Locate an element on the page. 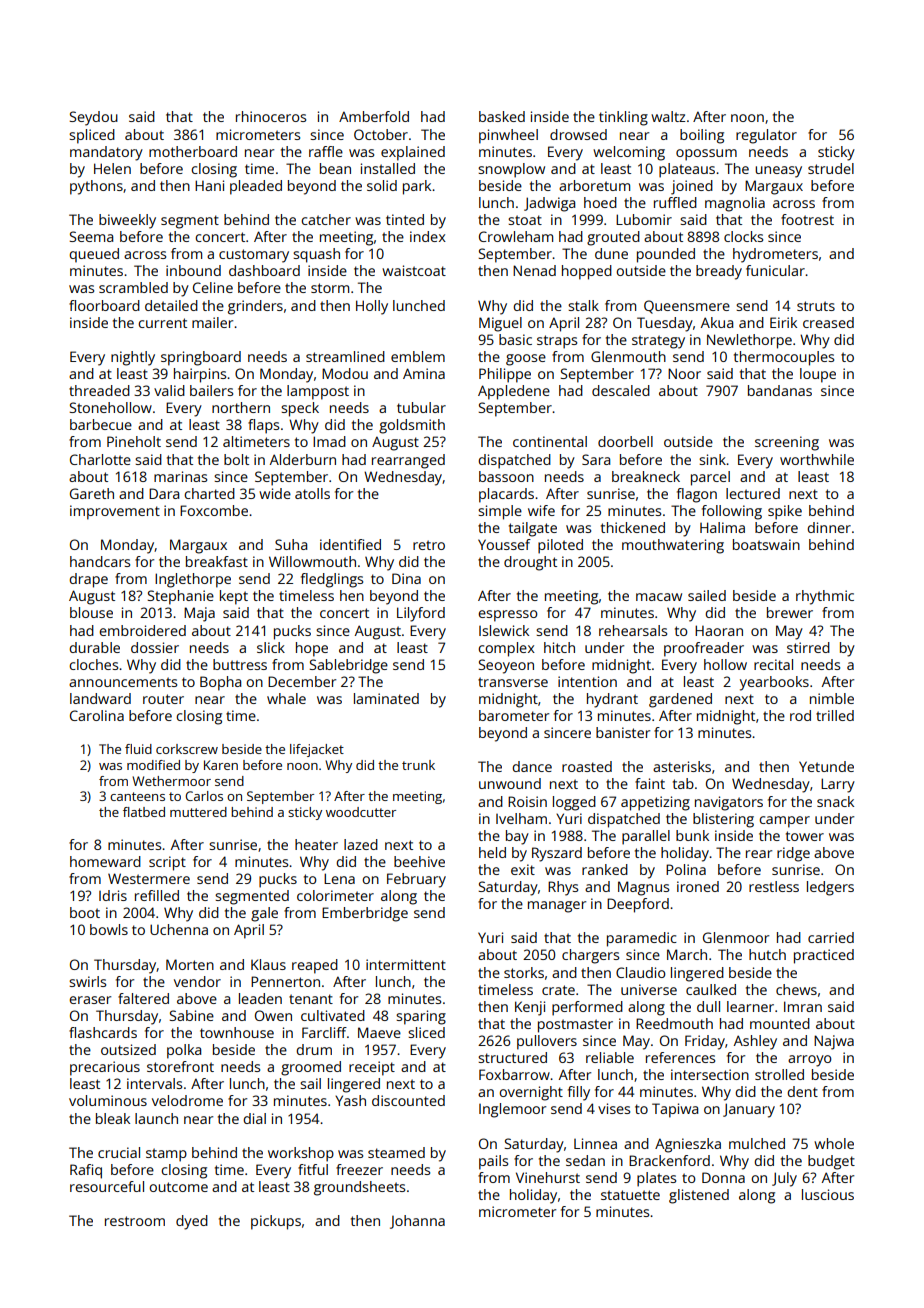  muttered is located at coordinates (198, 812).
